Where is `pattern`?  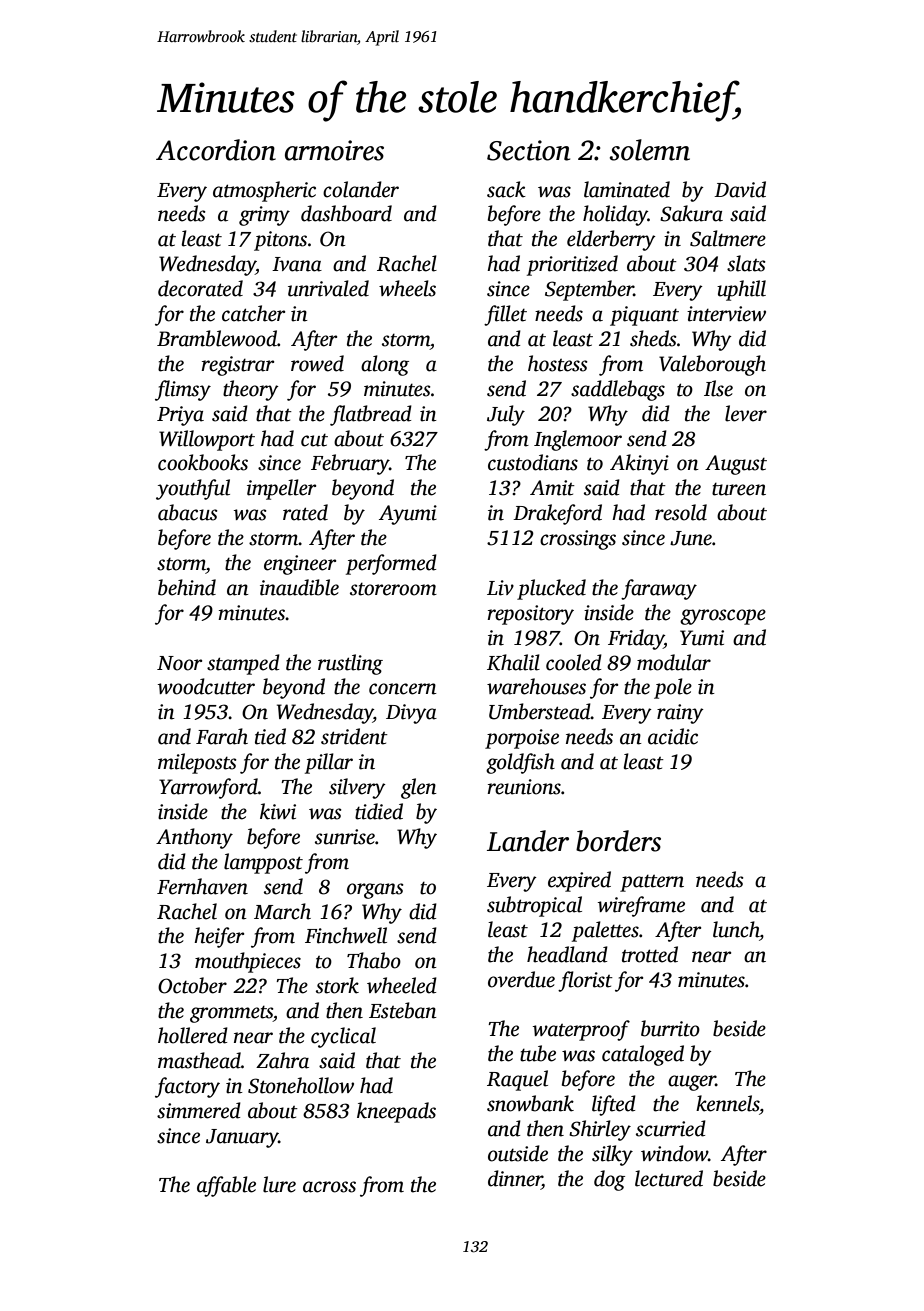
pattern is located at coordinates (652, 883).
